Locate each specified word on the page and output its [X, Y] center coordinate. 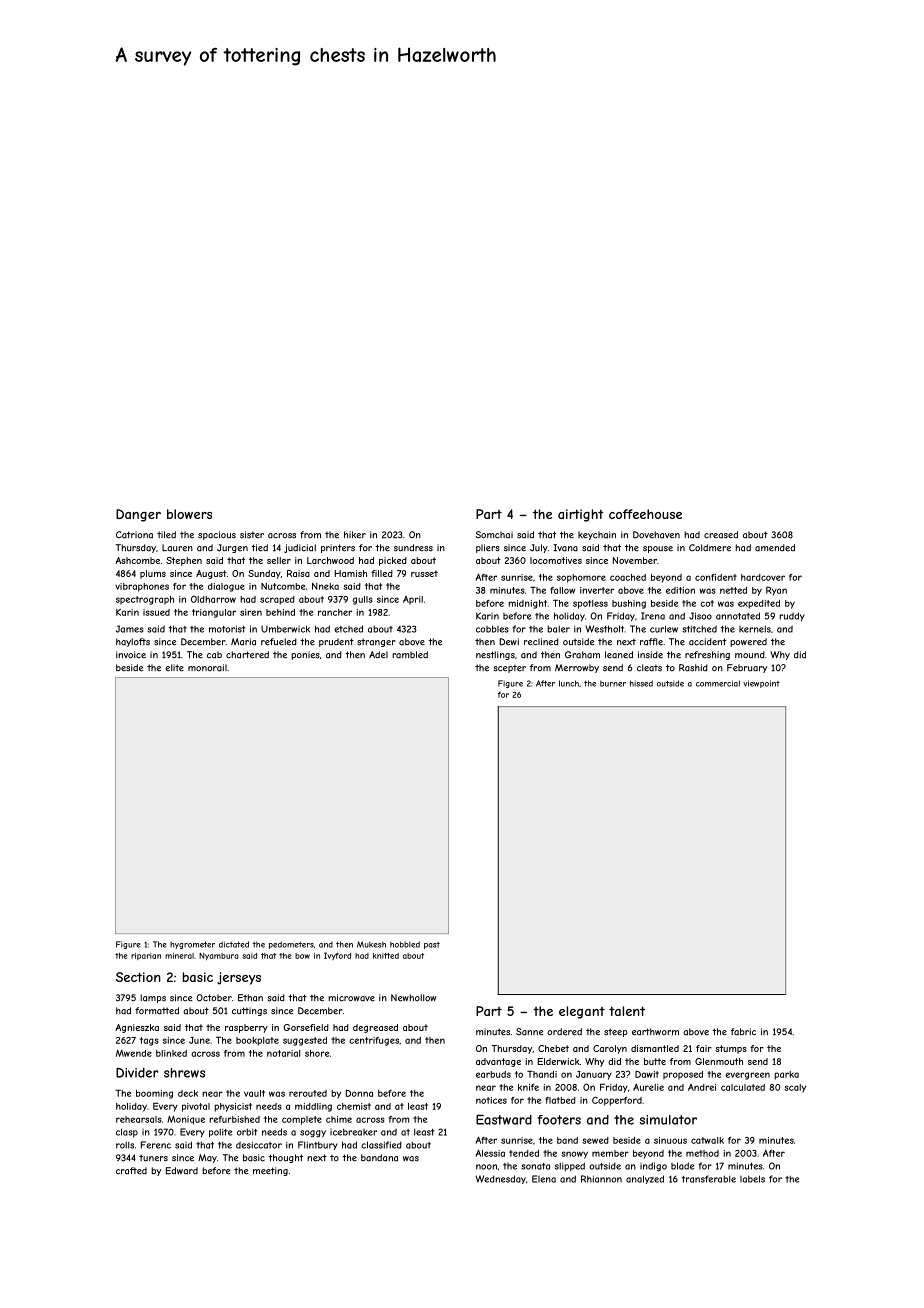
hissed [641, 683]
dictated [234, 944]
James [130, 629]
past [432, 945]
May [207, 1158]
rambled [410, 655]
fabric [743, 1032]
